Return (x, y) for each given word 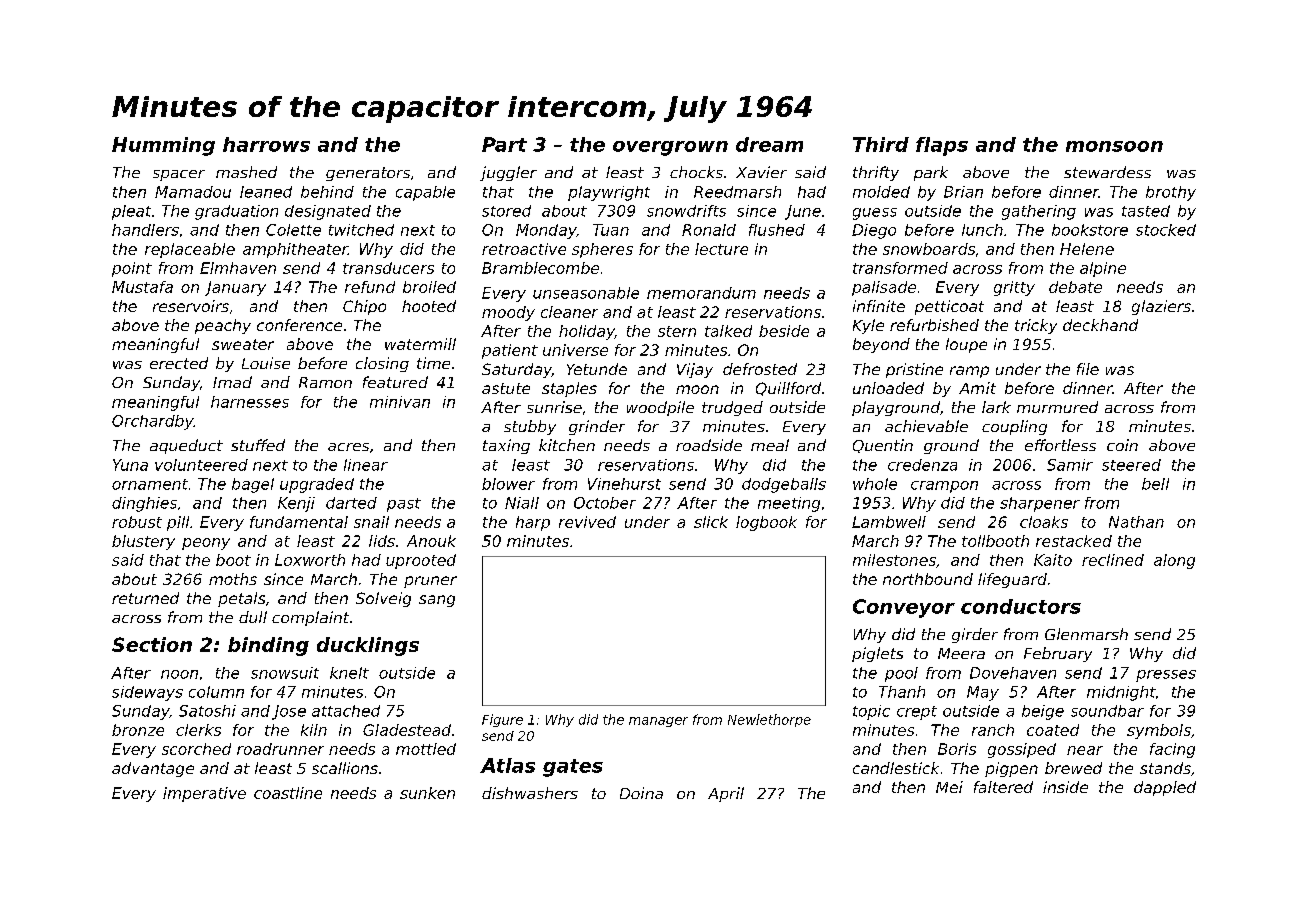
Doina (641, 793)
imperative (204, 794)
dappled (1165, 788)
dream (769, 144)
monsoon (1114, 146)
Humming (163, 146)
